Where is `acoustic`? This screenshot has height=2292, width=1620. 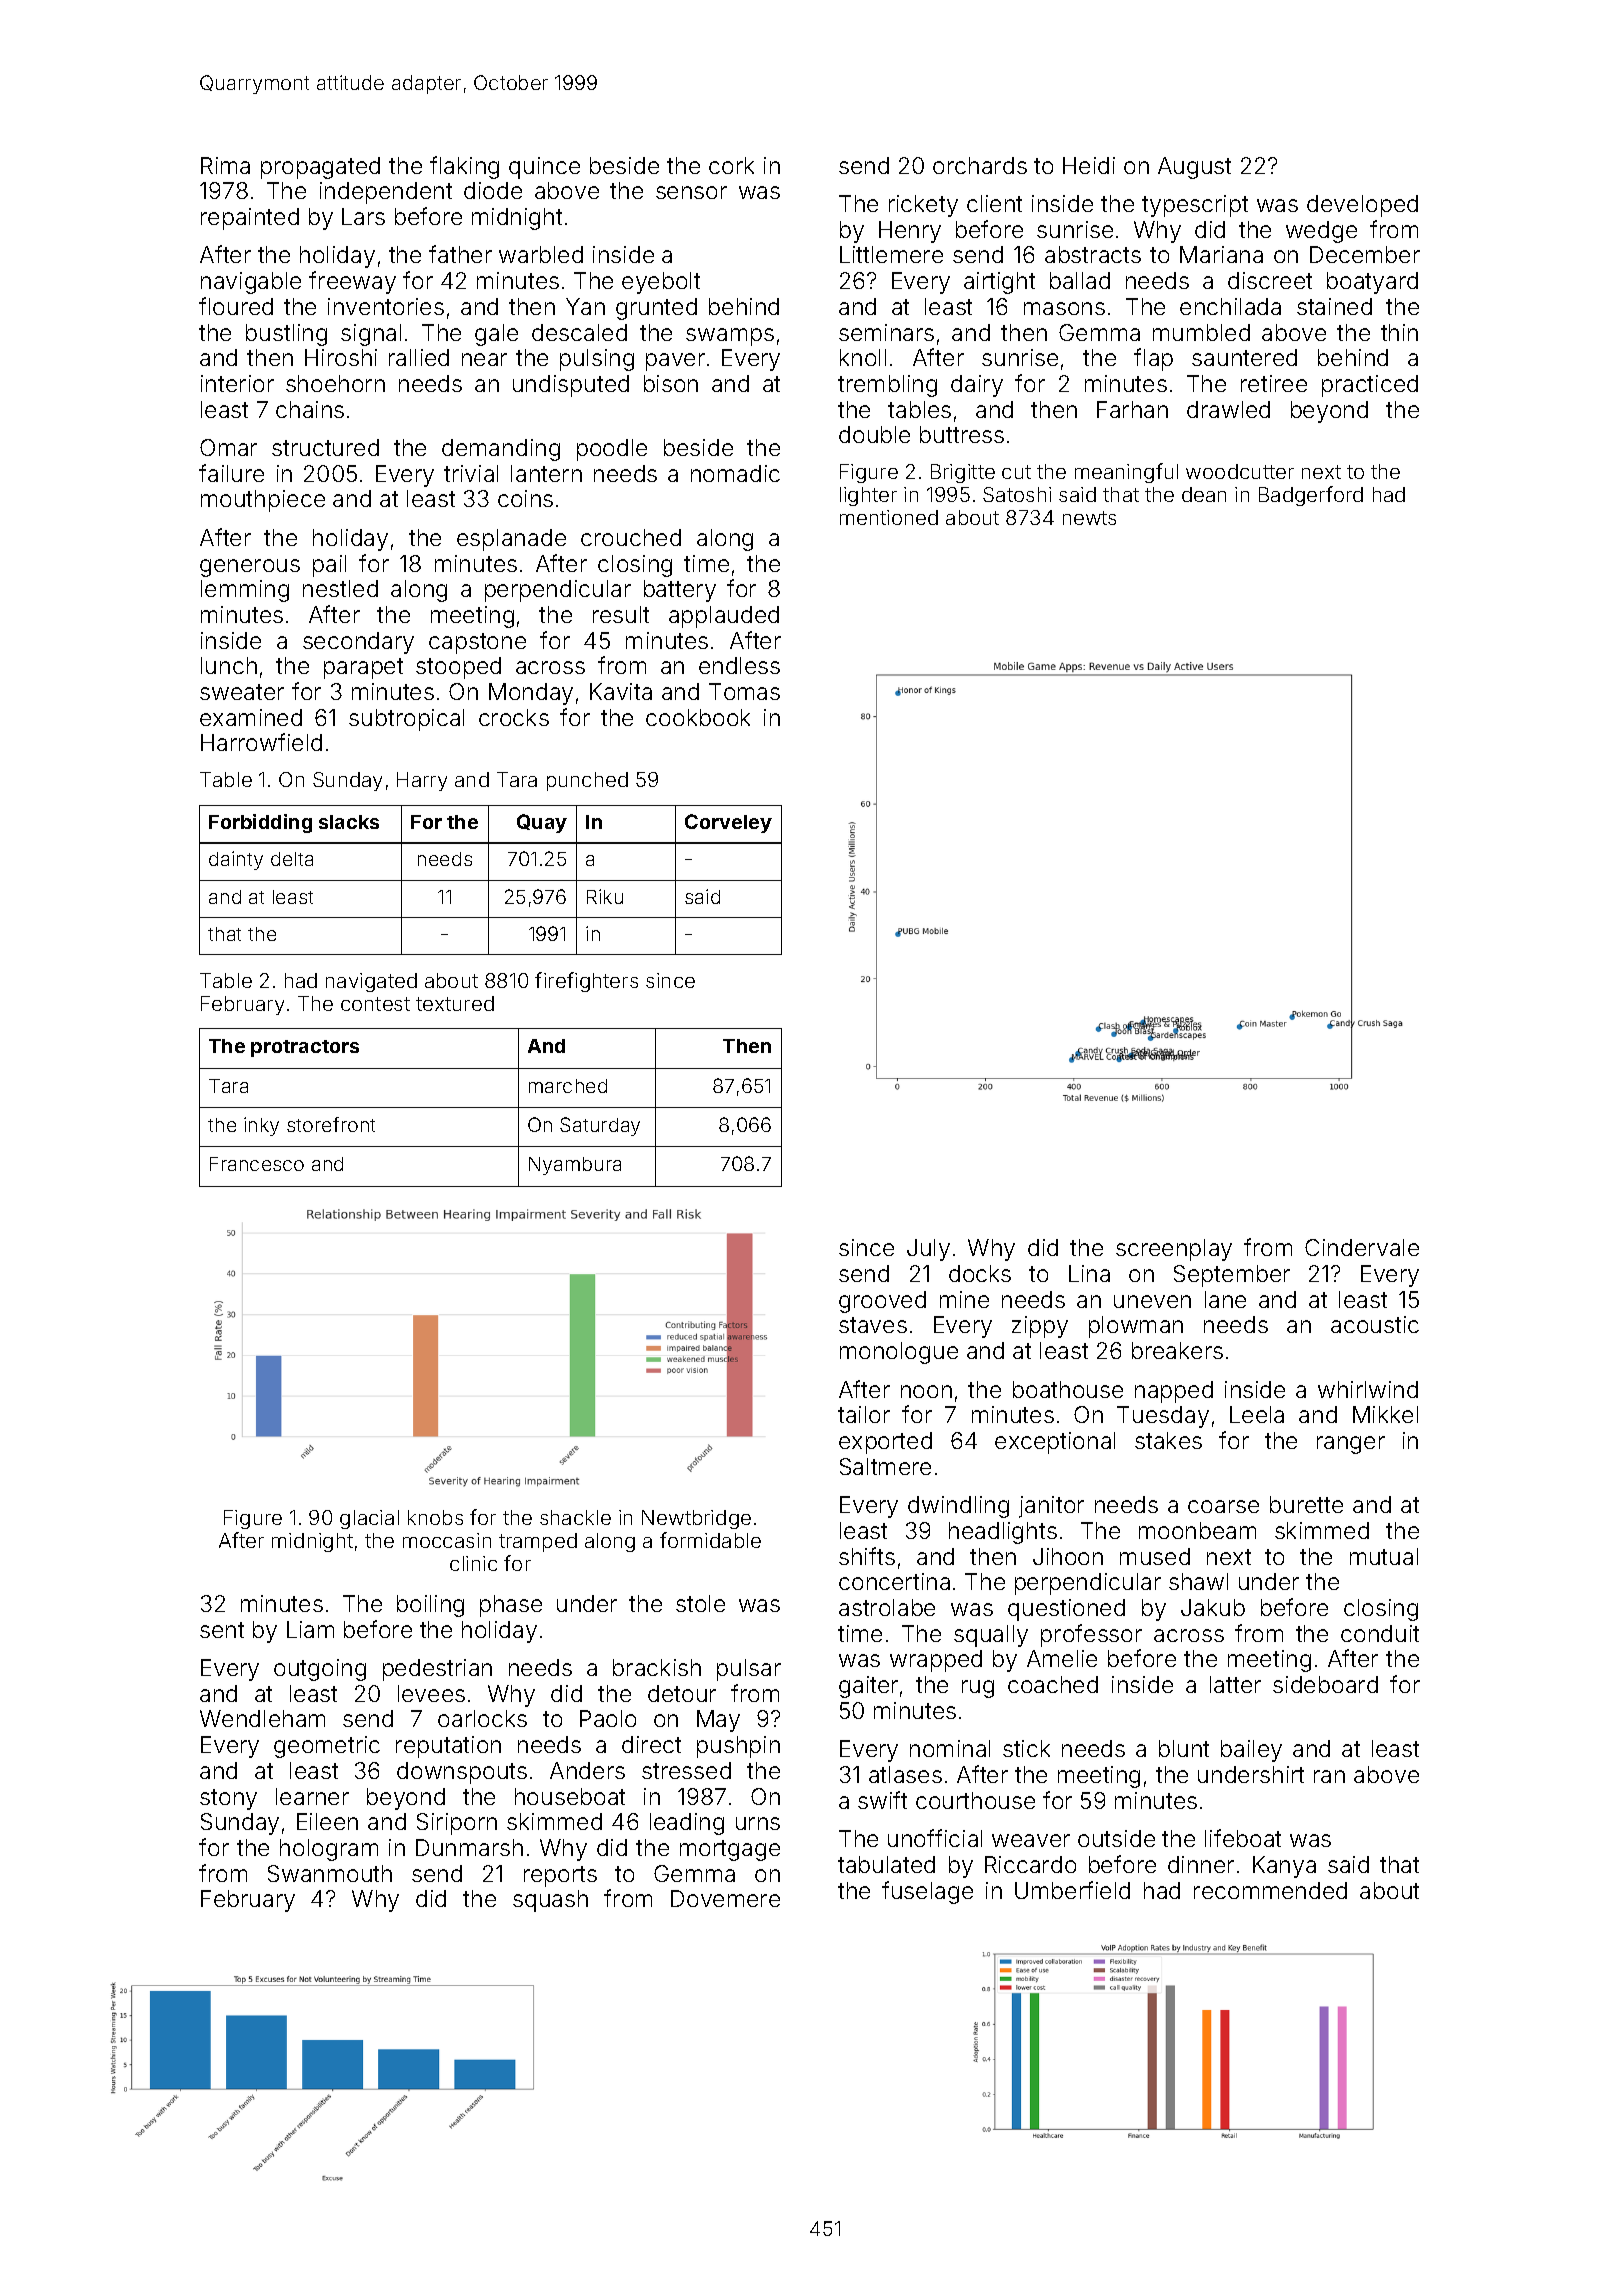
acoustic is located at coordinates (1375, 1324).
